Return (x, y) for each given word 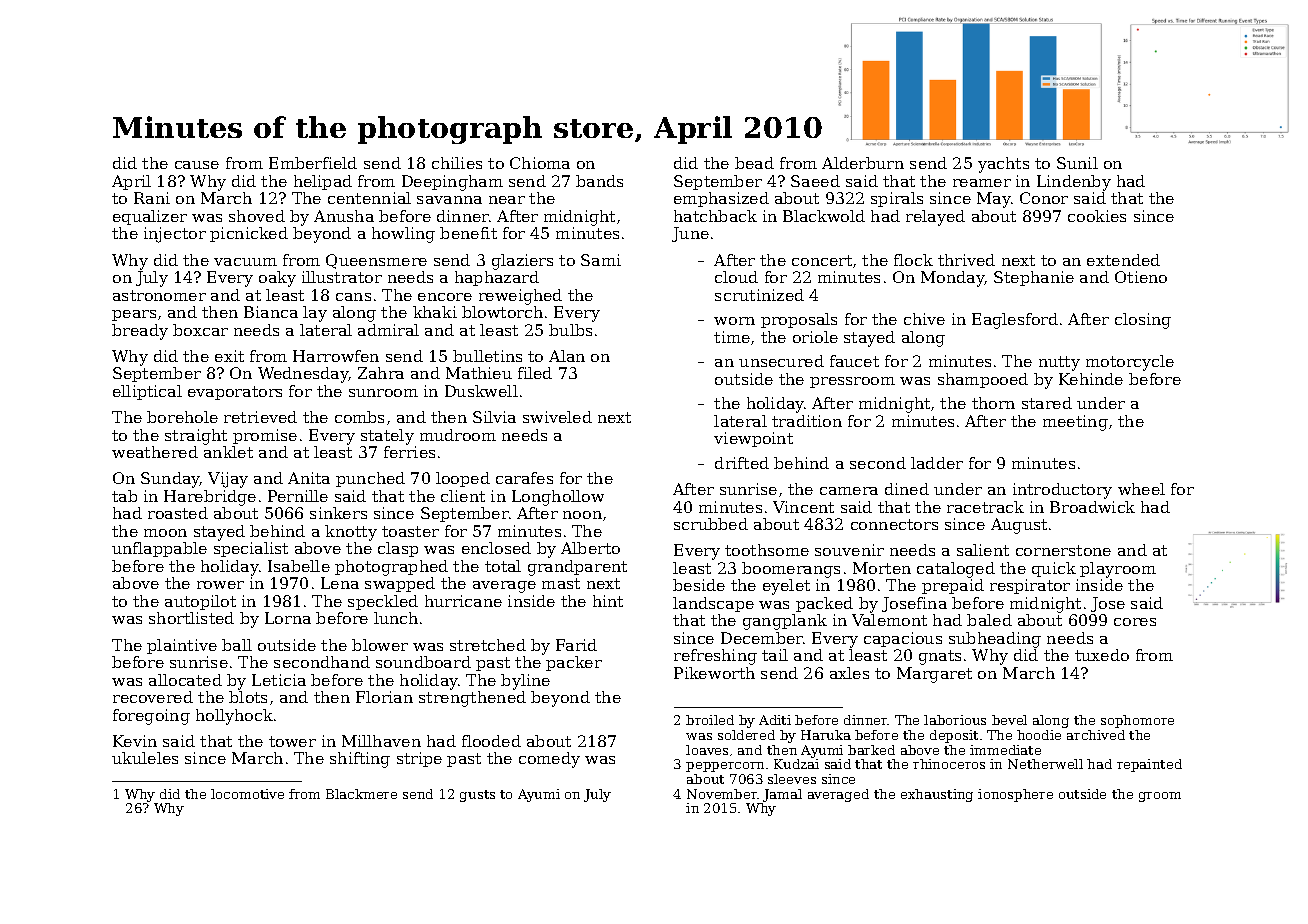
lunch (396, 618)
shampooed (983, 380)
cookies (1097, 216)
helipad (323, 182)
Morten (882, 568)
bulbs (570, 330)
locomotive (247, 794)
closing (1143, 321)
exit (229, 356)
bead (754, 163)
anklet (228, 452)
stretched (488, 645)
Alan (567, 356)
